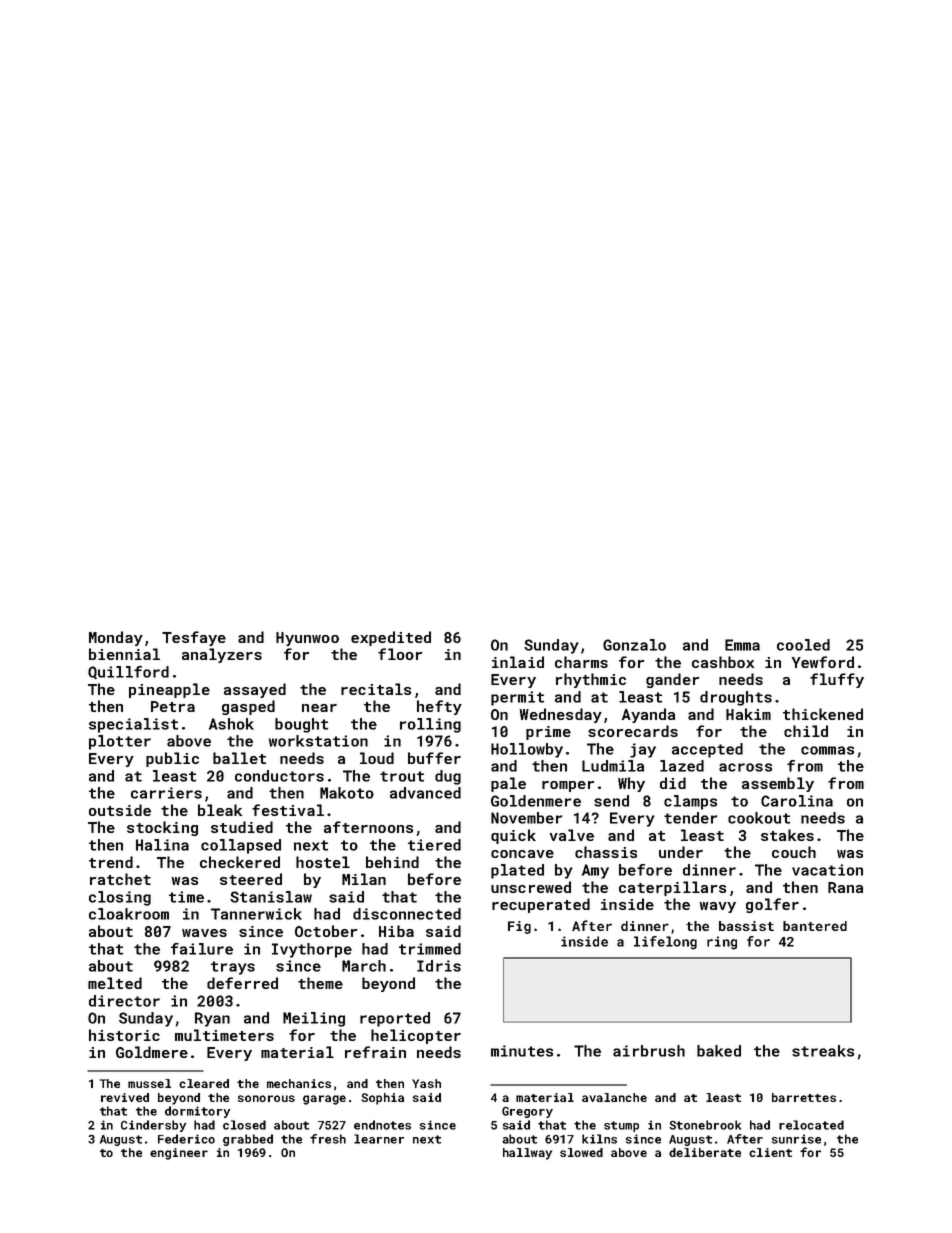  Describe the element at coordinates (527, 1112) in the page. I see `Gregory` at that location.
